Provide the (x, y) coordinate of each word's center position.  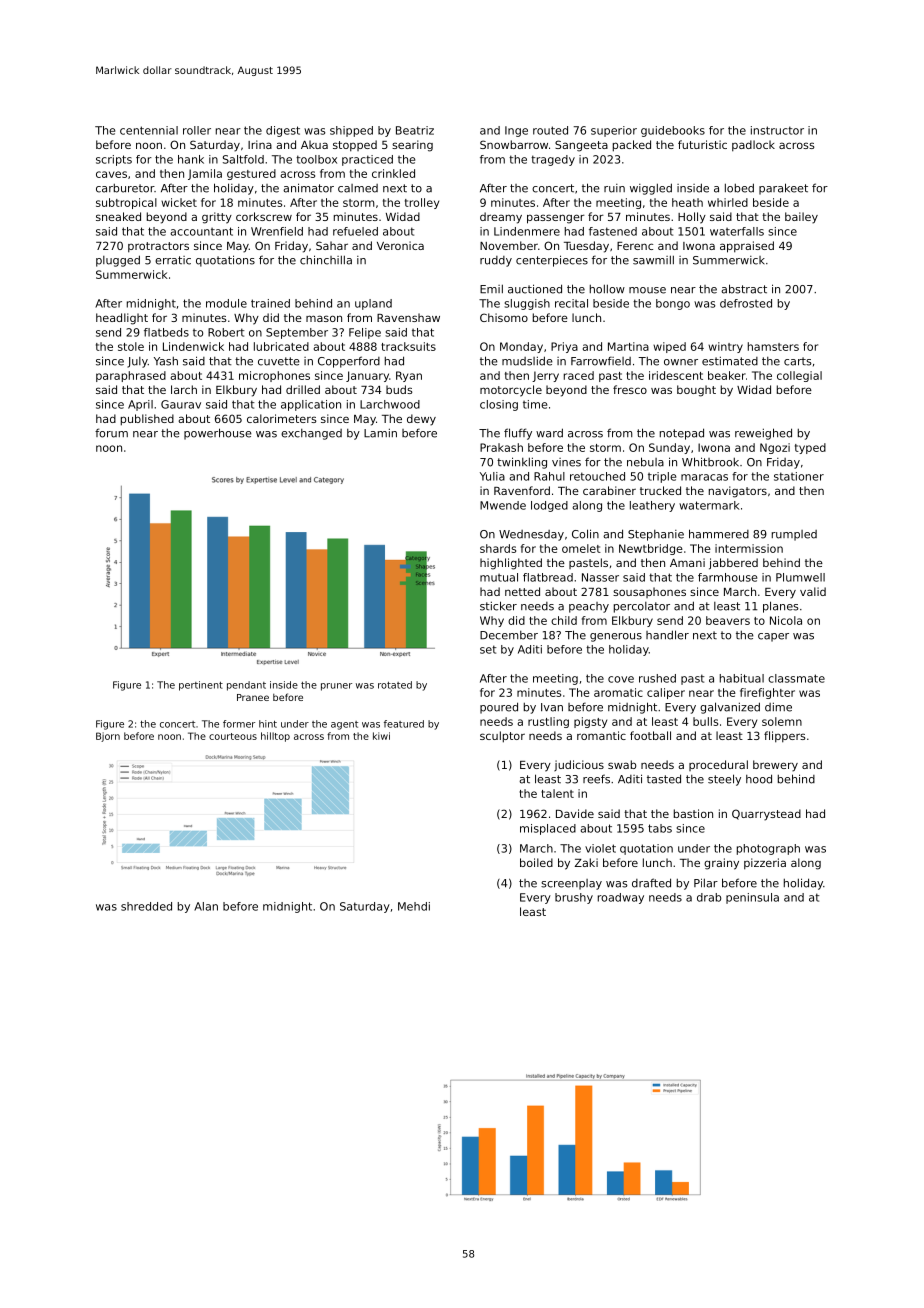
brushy (574, 898)
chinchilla (326, 260)
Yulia (492, 476)
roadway (621, 898)
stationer (799, 476)
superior (614, 131)
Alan (206, 906)
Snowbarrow (514, 144)
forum (111, 433)
